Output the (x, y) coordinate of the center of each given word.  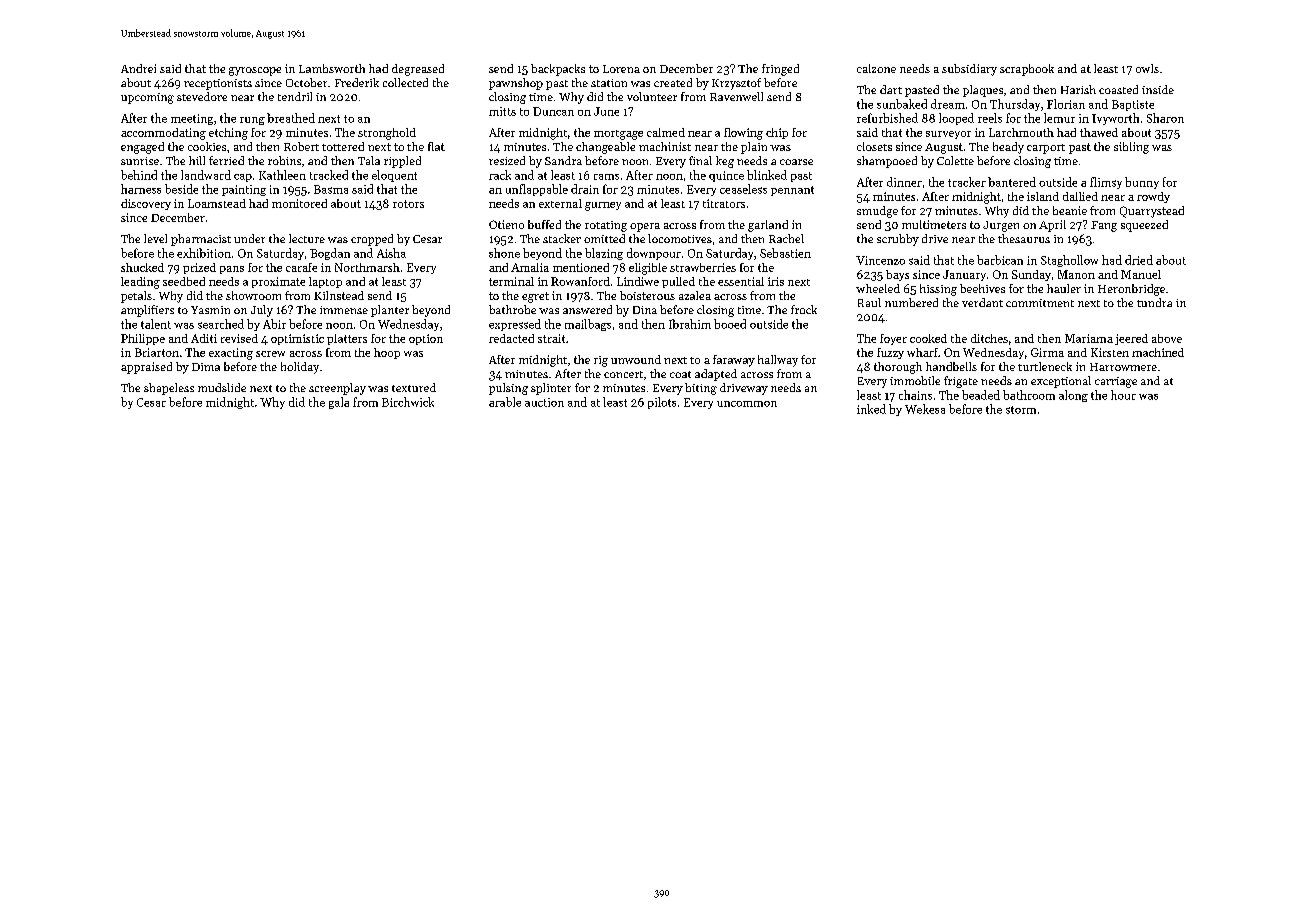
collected (405, 82)
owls (1147, 68)
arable (505, 402)
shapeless (169, 389)
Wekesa (925, 409)
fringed (780, 70)
